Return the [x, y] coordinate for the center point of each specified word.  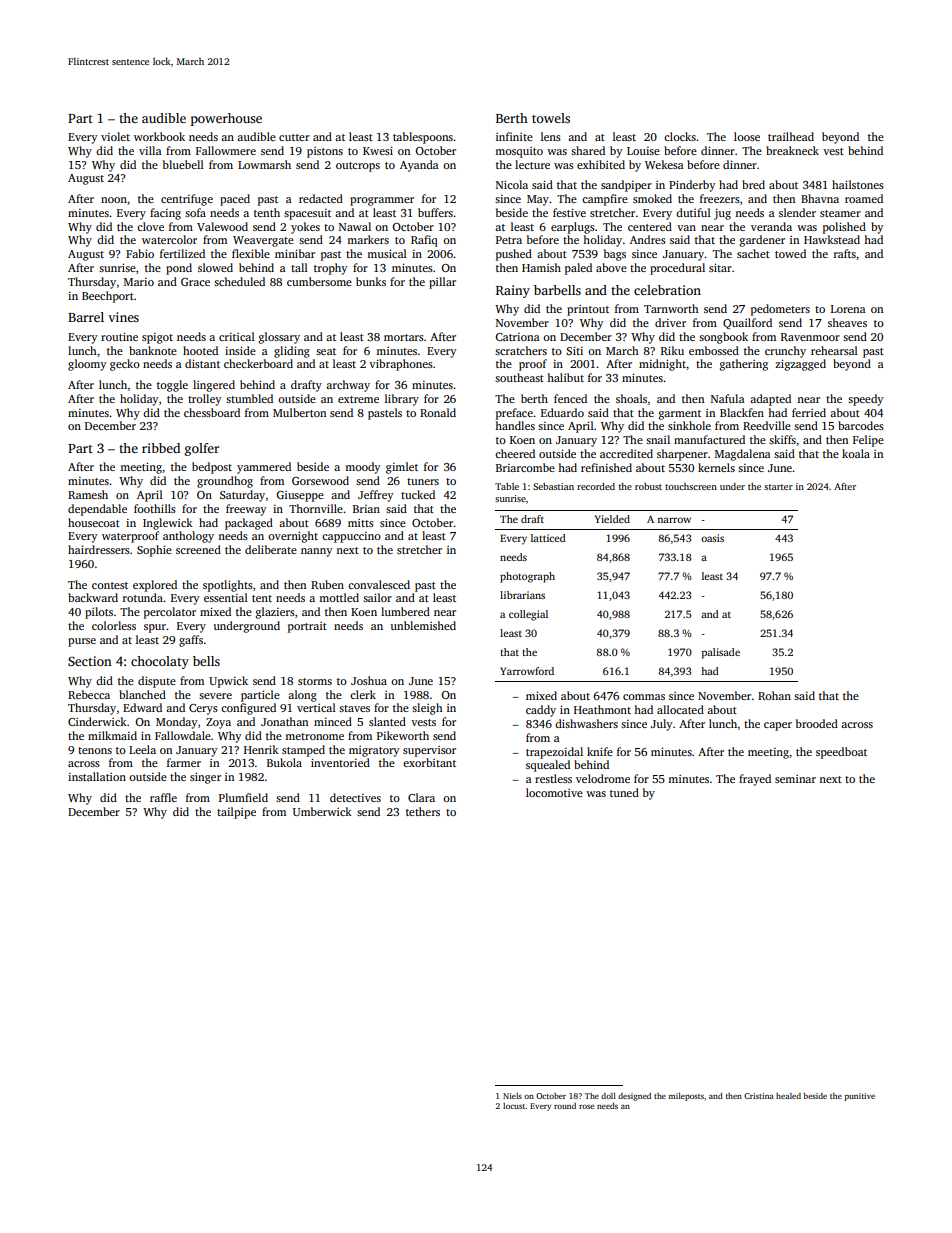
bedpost [212, 468]
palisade [720, 653]
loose [747, 136]
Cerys [203, 709]
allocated [680, 709]
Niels [512, 1096]
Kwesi [378, 150]
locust [514, 1106]
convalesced [379, 584]
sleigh [427, 709]
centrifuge [187, 200]
